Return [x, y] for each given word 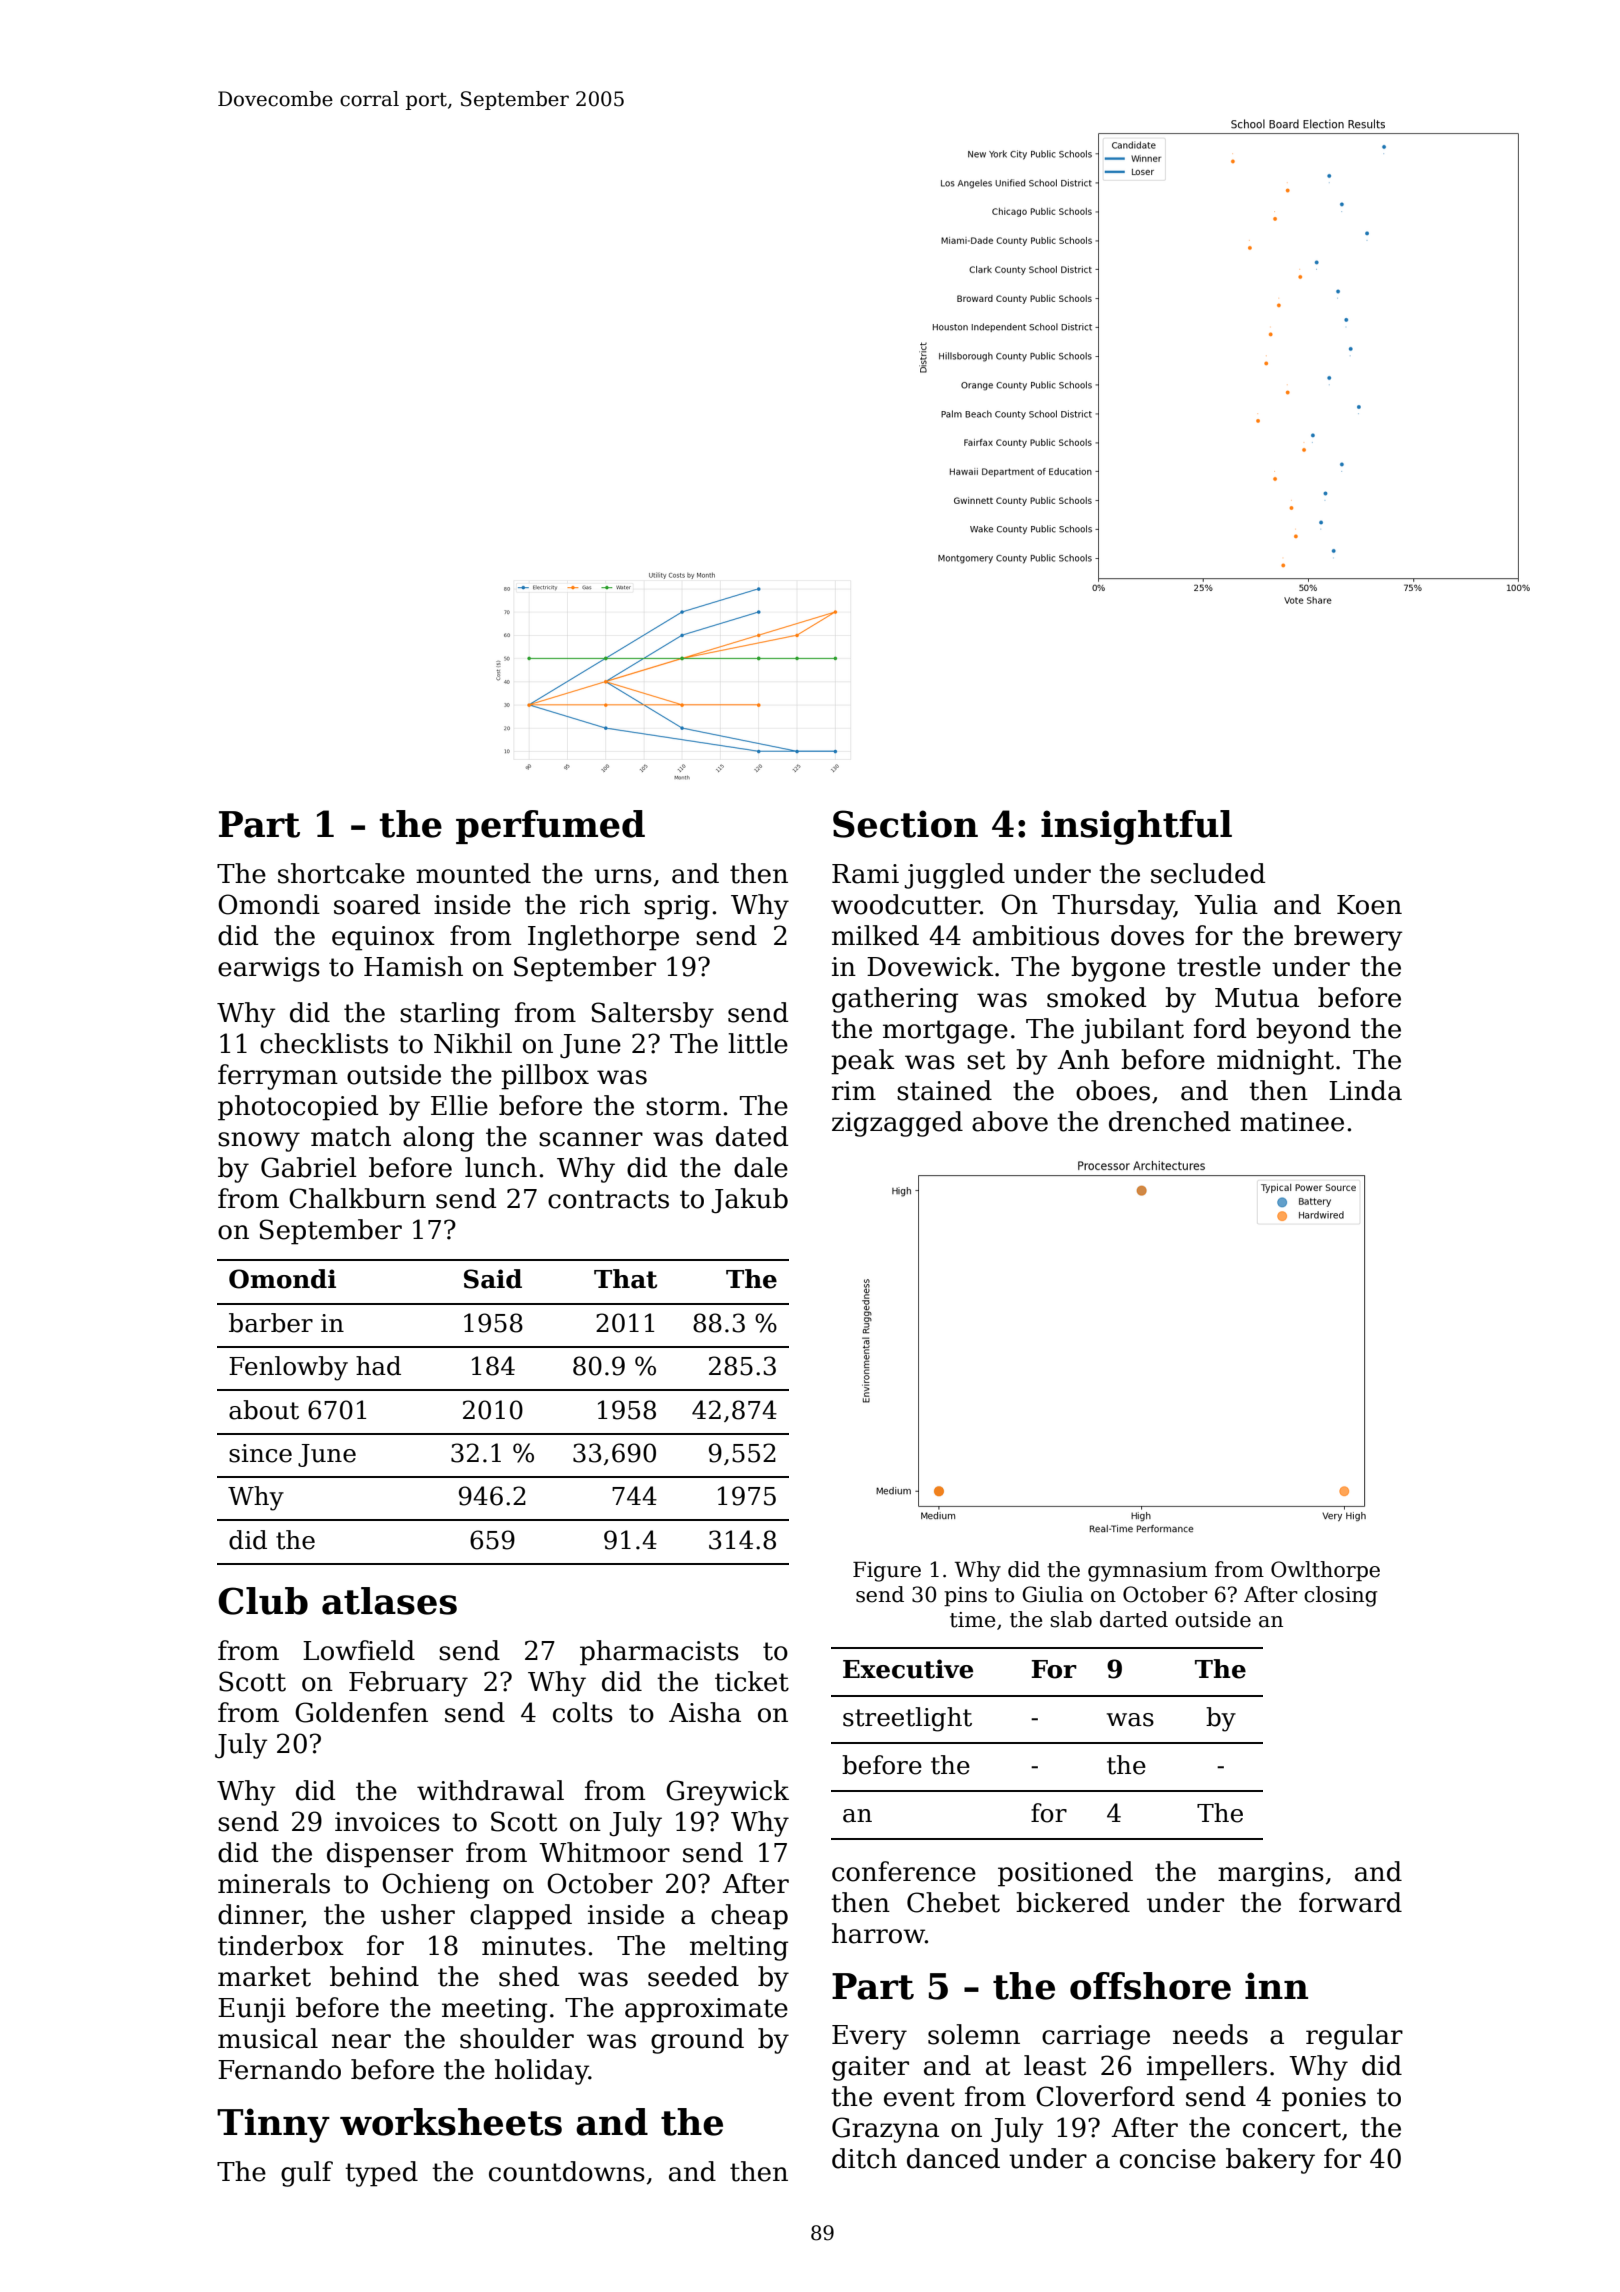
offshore [1150, 1986]
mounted [473, 873]
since [260, 1453]
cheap [749, 1917]
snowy [259, 1142]
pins [965, 1596]
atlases [389, 1601]
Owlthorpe [1325, 1571]
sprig [677, 907]
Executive [908, 1669]
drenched [1170, 1121]
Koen [1369, 905]
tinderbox [281, 1945]
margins [1271, 1874]
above [1010, 1121]
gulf [307, 2174]
